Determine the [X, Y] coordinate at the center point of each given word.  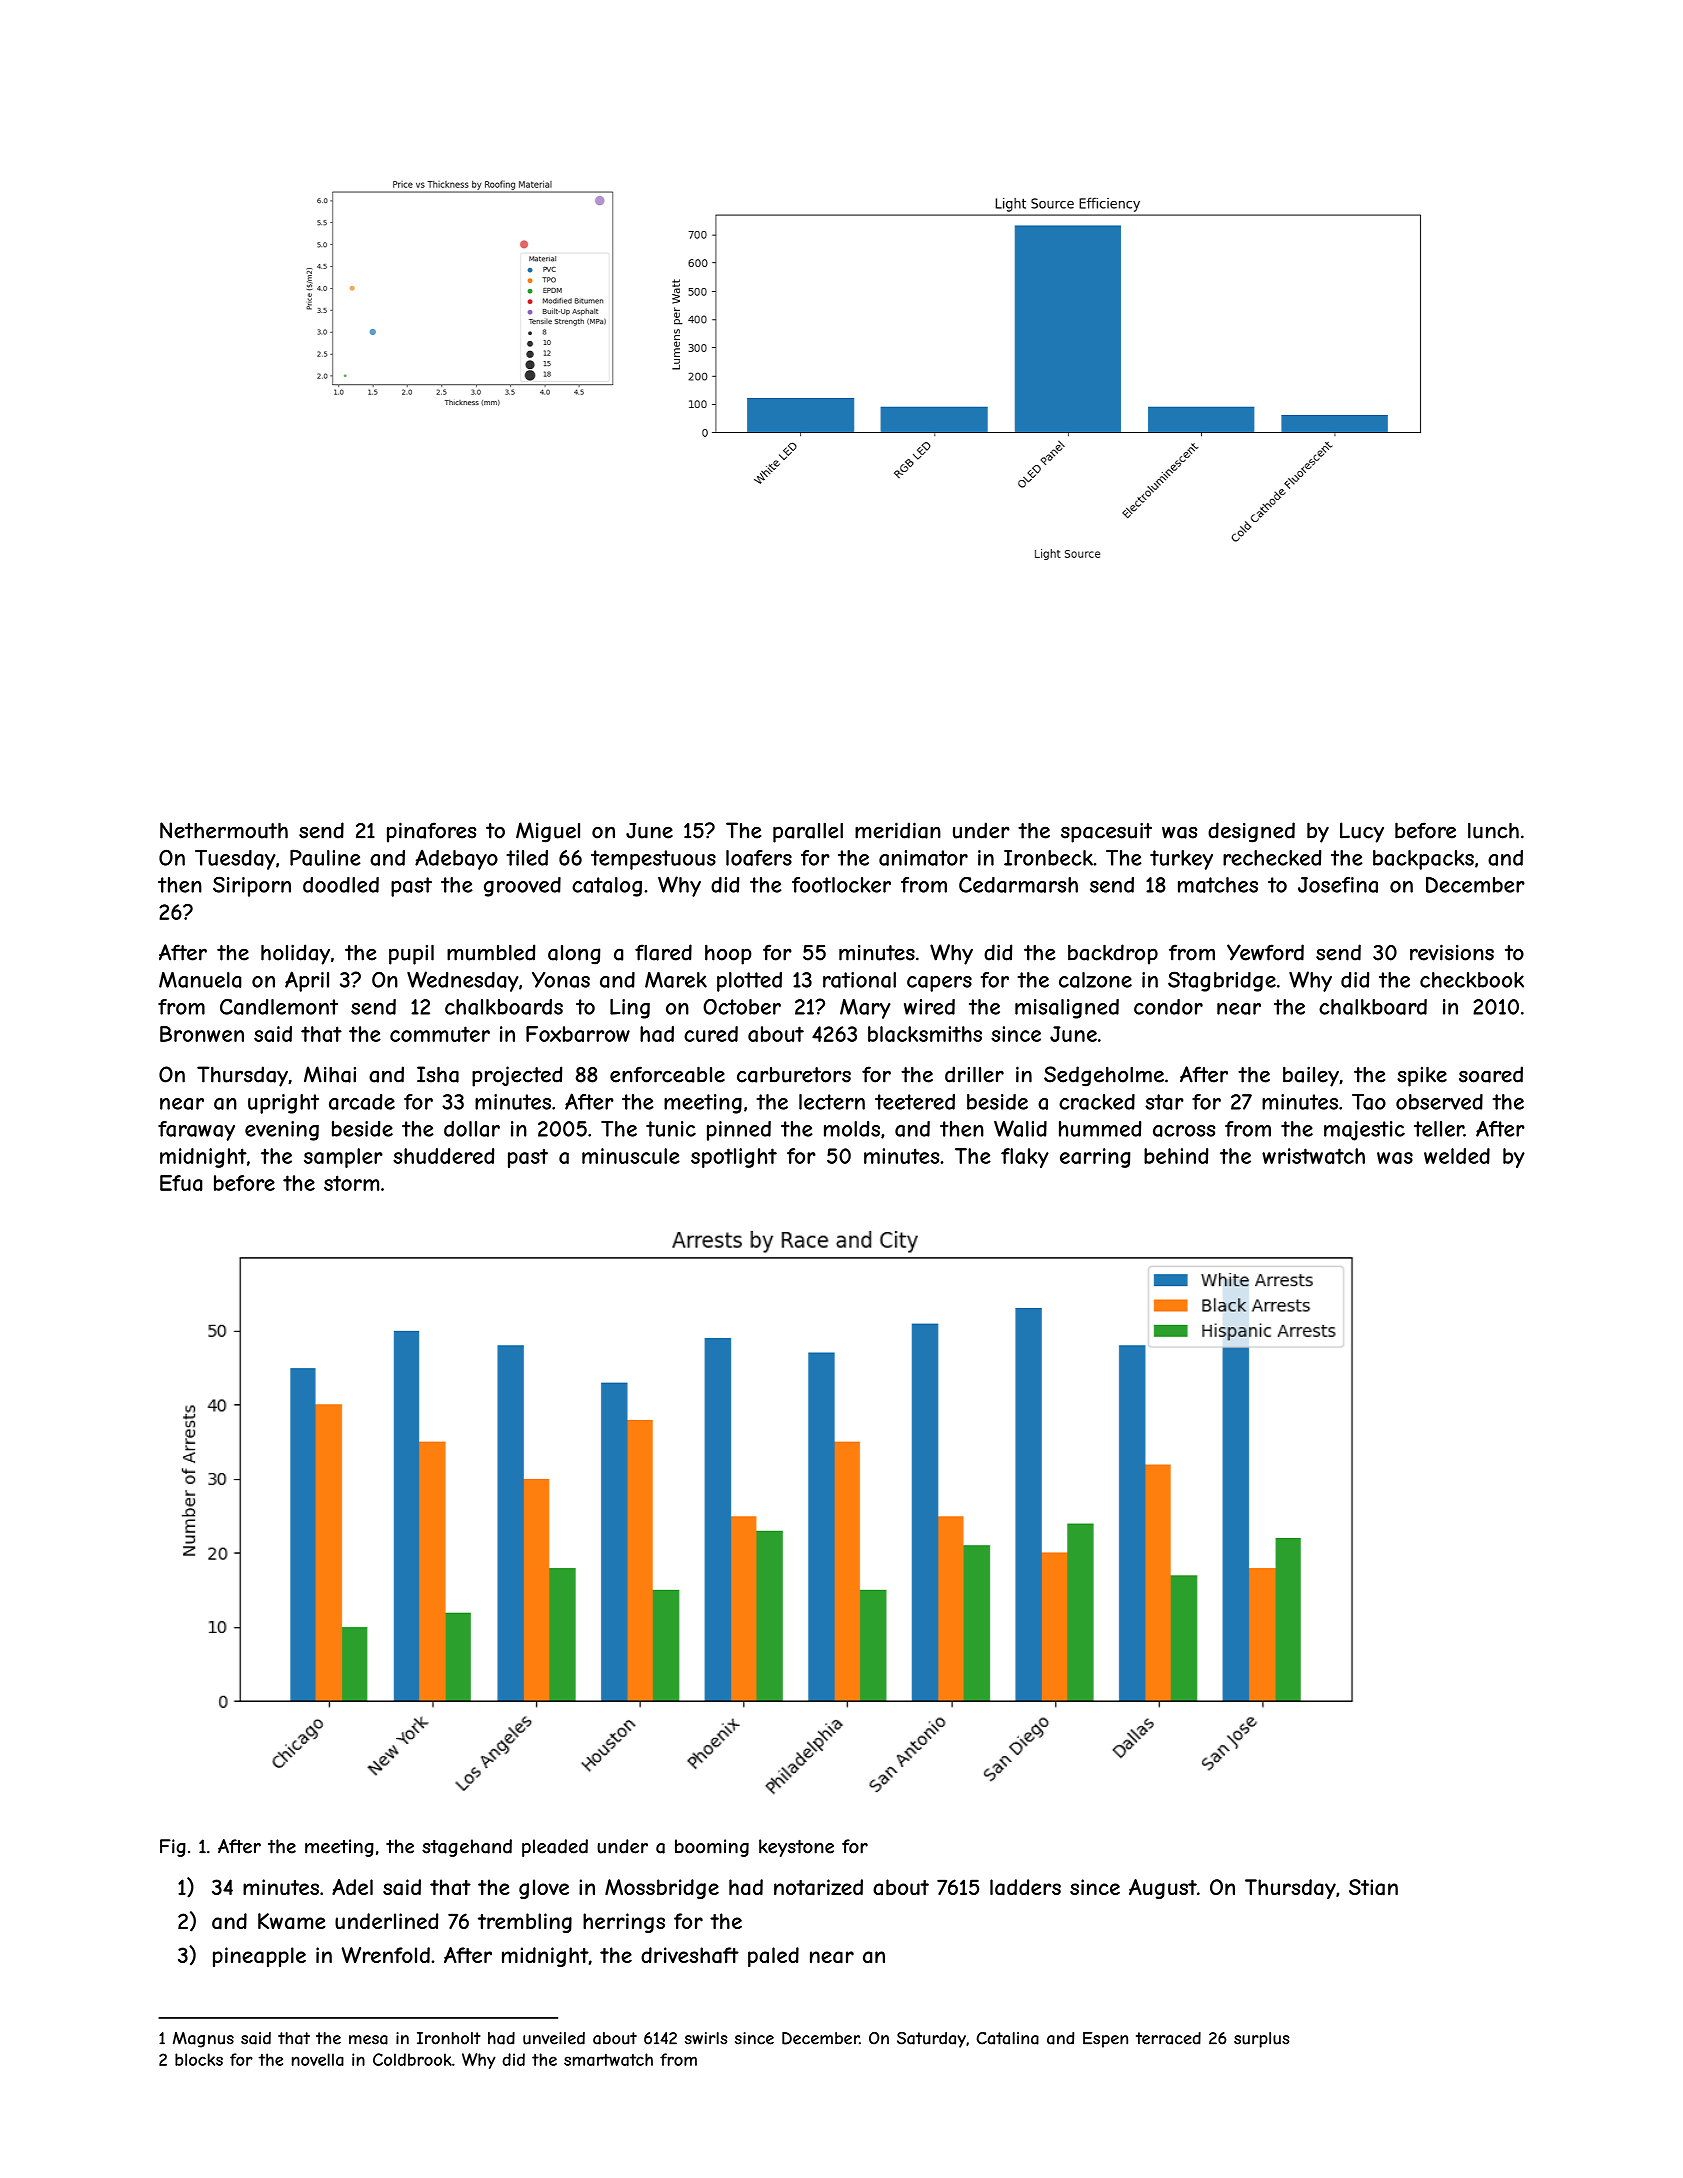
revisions [1452, 952]
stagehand [467, 1848]
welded [1457, 1156]
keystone [796, 1848]
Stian [1373, 1887]
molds [852, 1129]
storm [351, 1183]
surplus [1261, 2040]
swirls [706, 2038]
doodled [341, 885]
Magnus [203, 2040]
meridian [898, 830]
